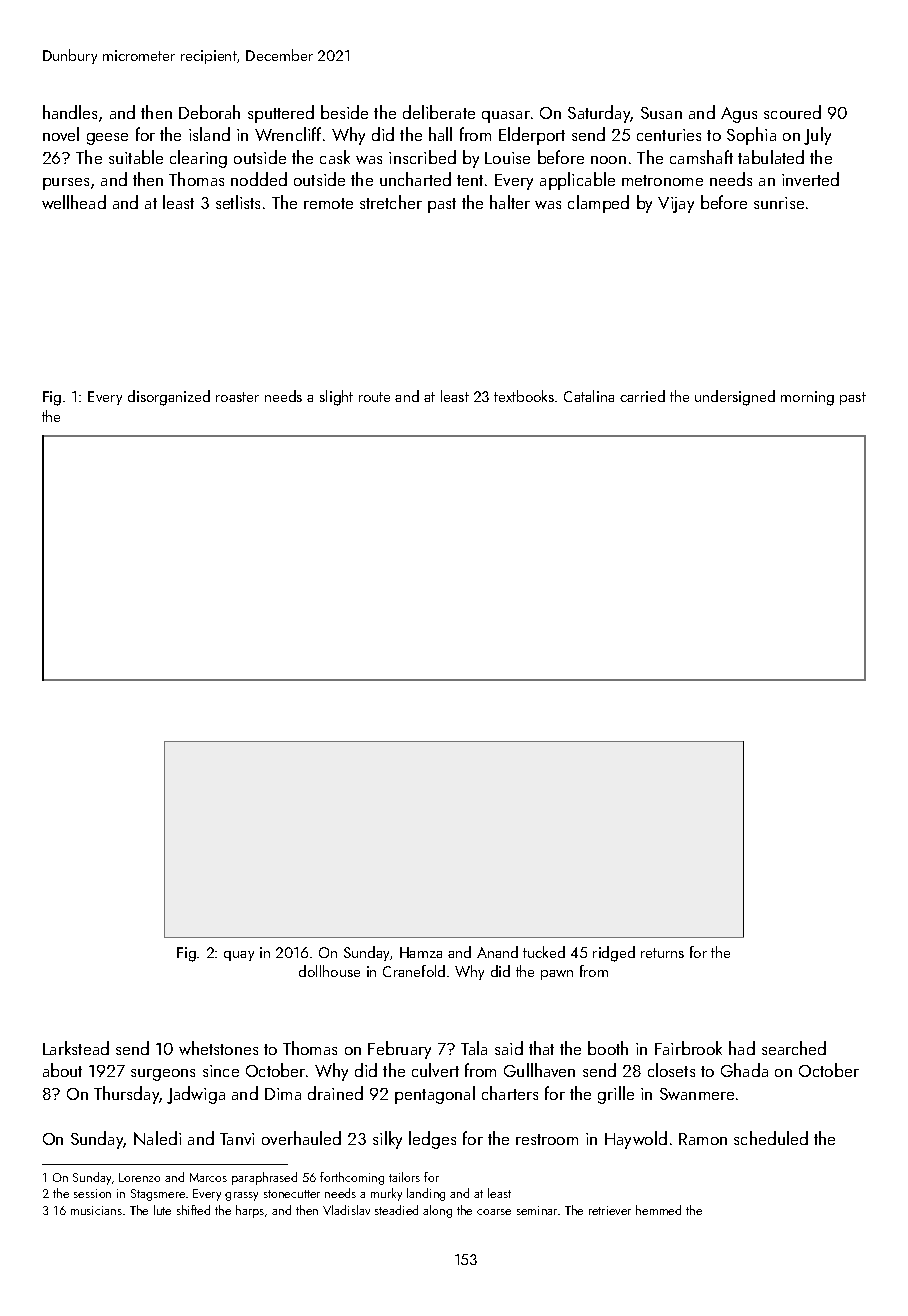 Image resolution: width=908 pixels, height=1316 pixels. I want to click on setlists, so click(238, 202).
